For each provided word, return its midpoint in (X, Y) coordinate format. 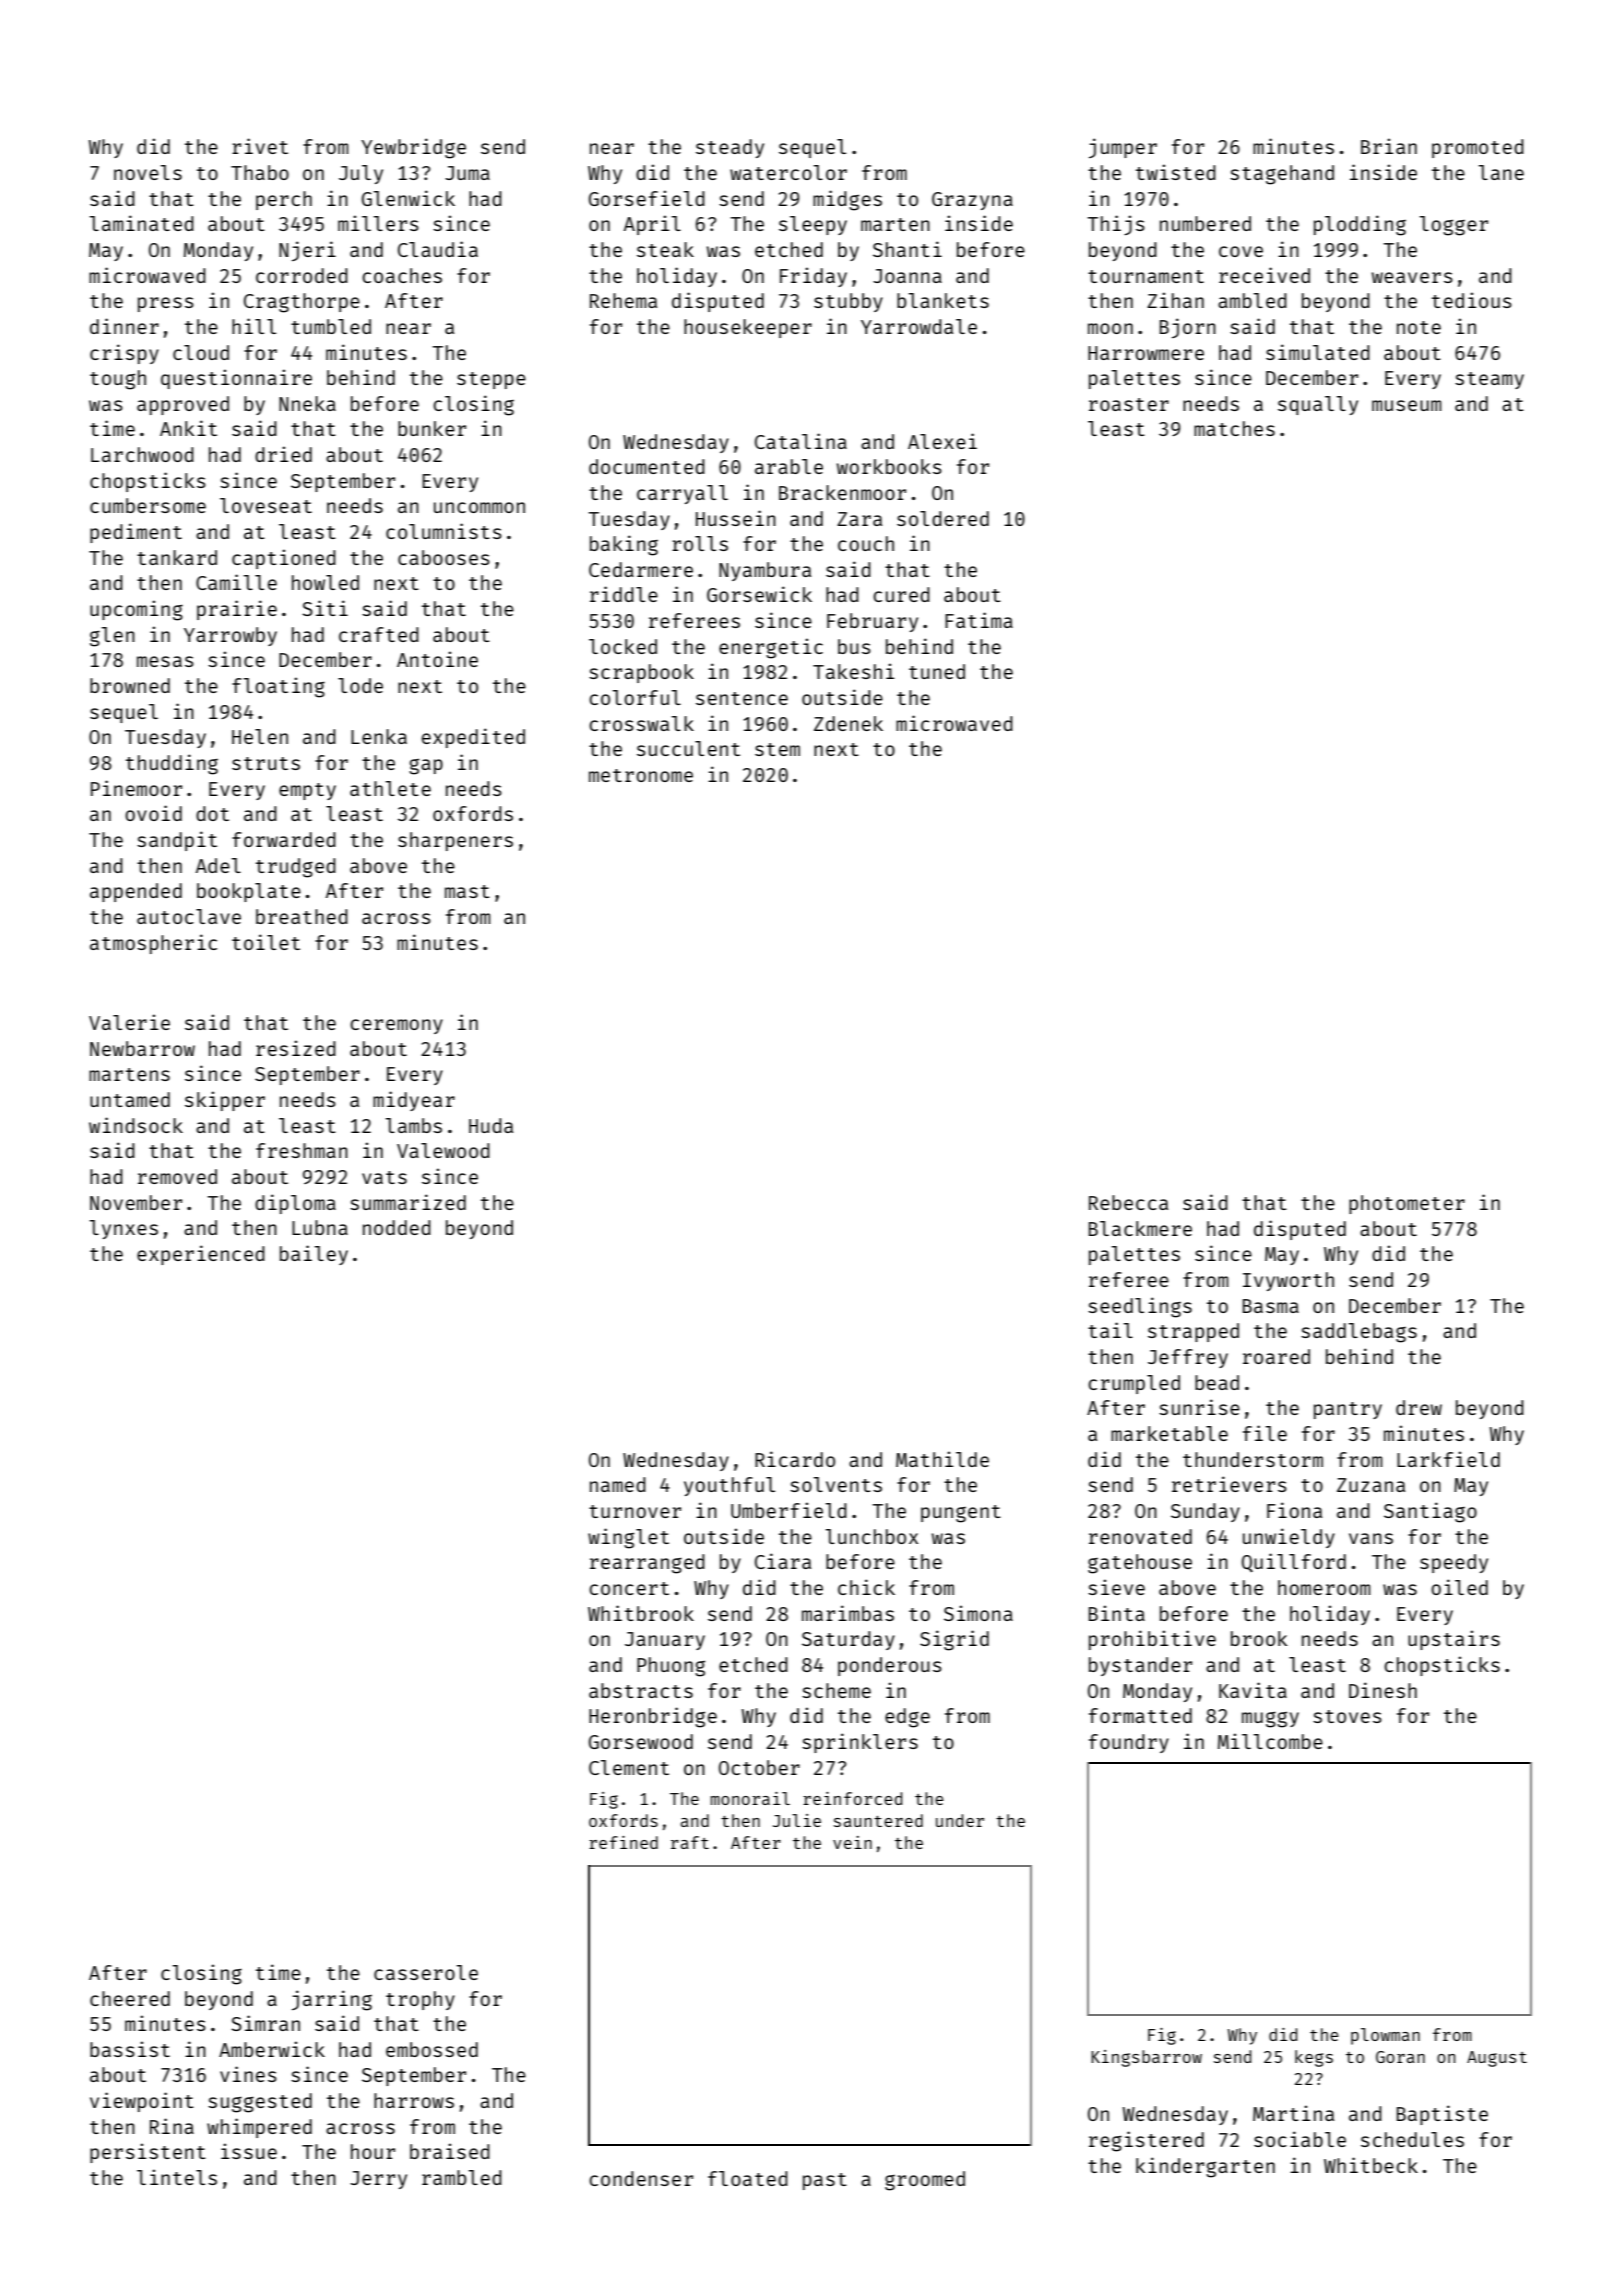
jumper (1123, 148)
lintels (177, 2177)
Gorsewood (641, 1741)
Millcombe (1270, 1741)
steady (730, 148)
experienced (201, 1255)
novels (148, 172)
